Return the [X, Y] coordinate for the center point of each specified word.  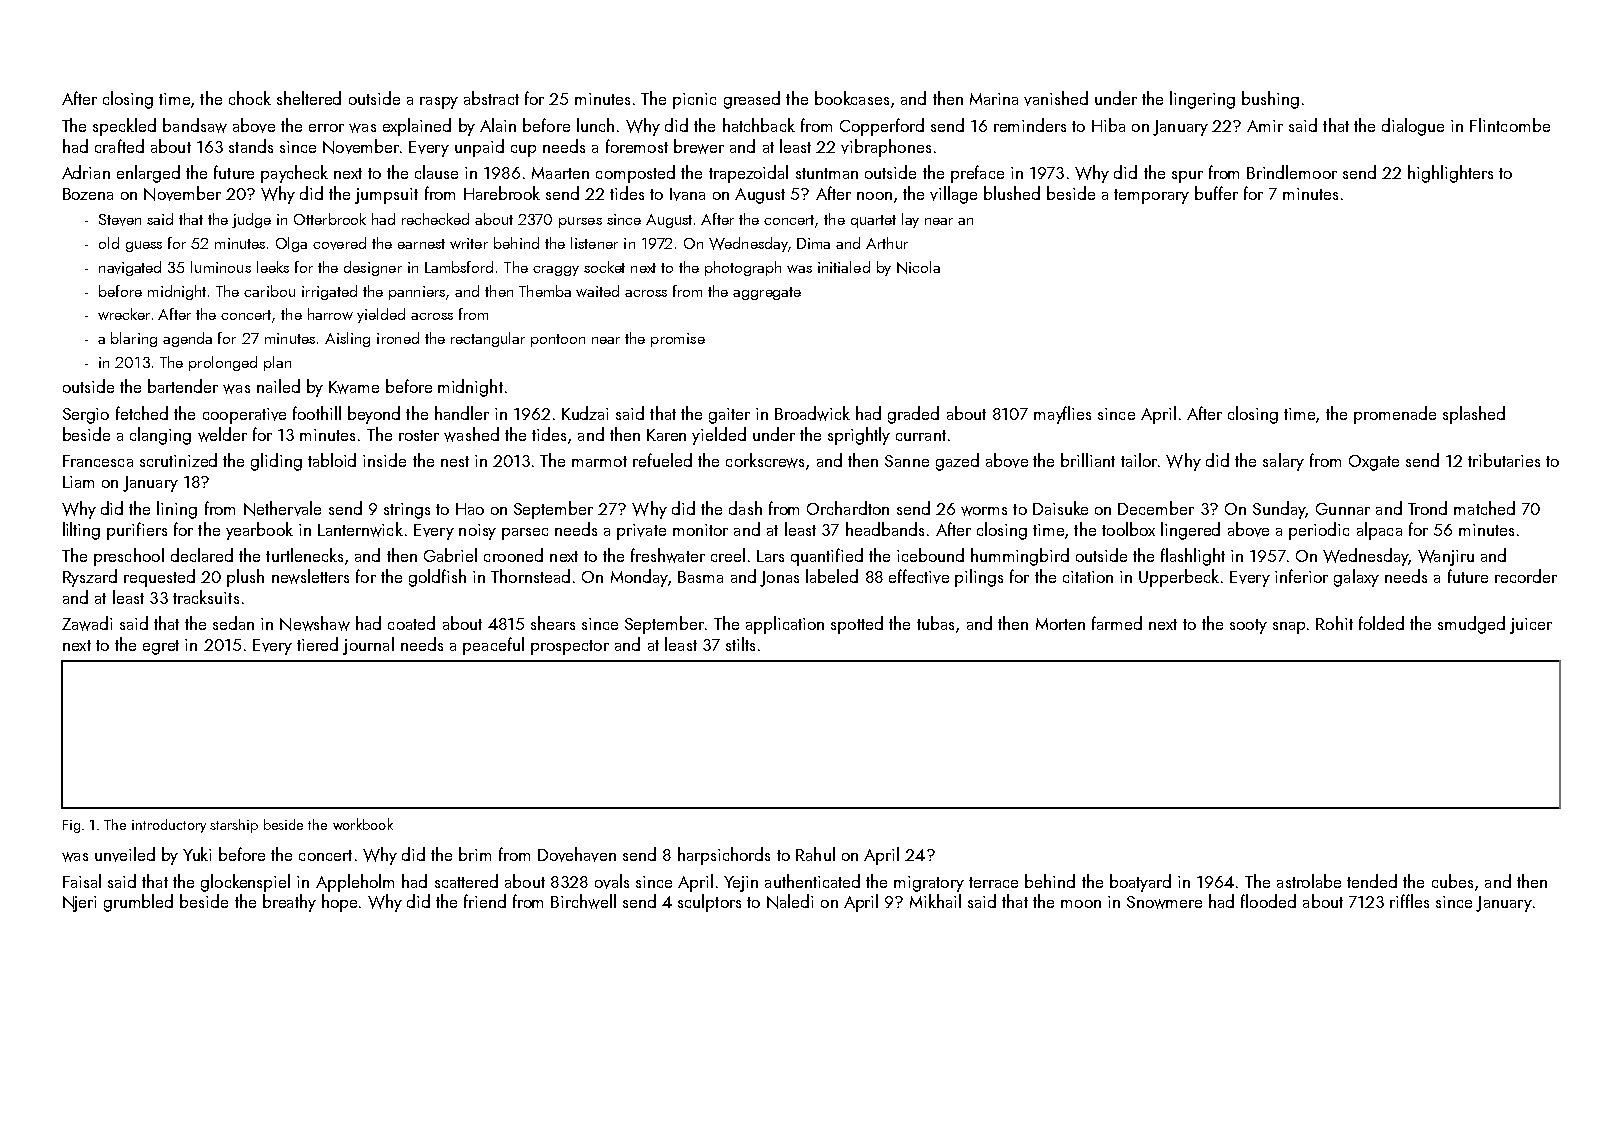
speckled [124, 127]
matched [1484, 508]
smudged [1471, 625]
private [641, 532]
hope [339, 903]
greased [752, 100]
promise [678, 340]
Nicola [918, 267]
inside [384, 460]
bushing [1270, 100]
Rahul [815, 854]
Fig [71, 826]
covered [339, 243]
